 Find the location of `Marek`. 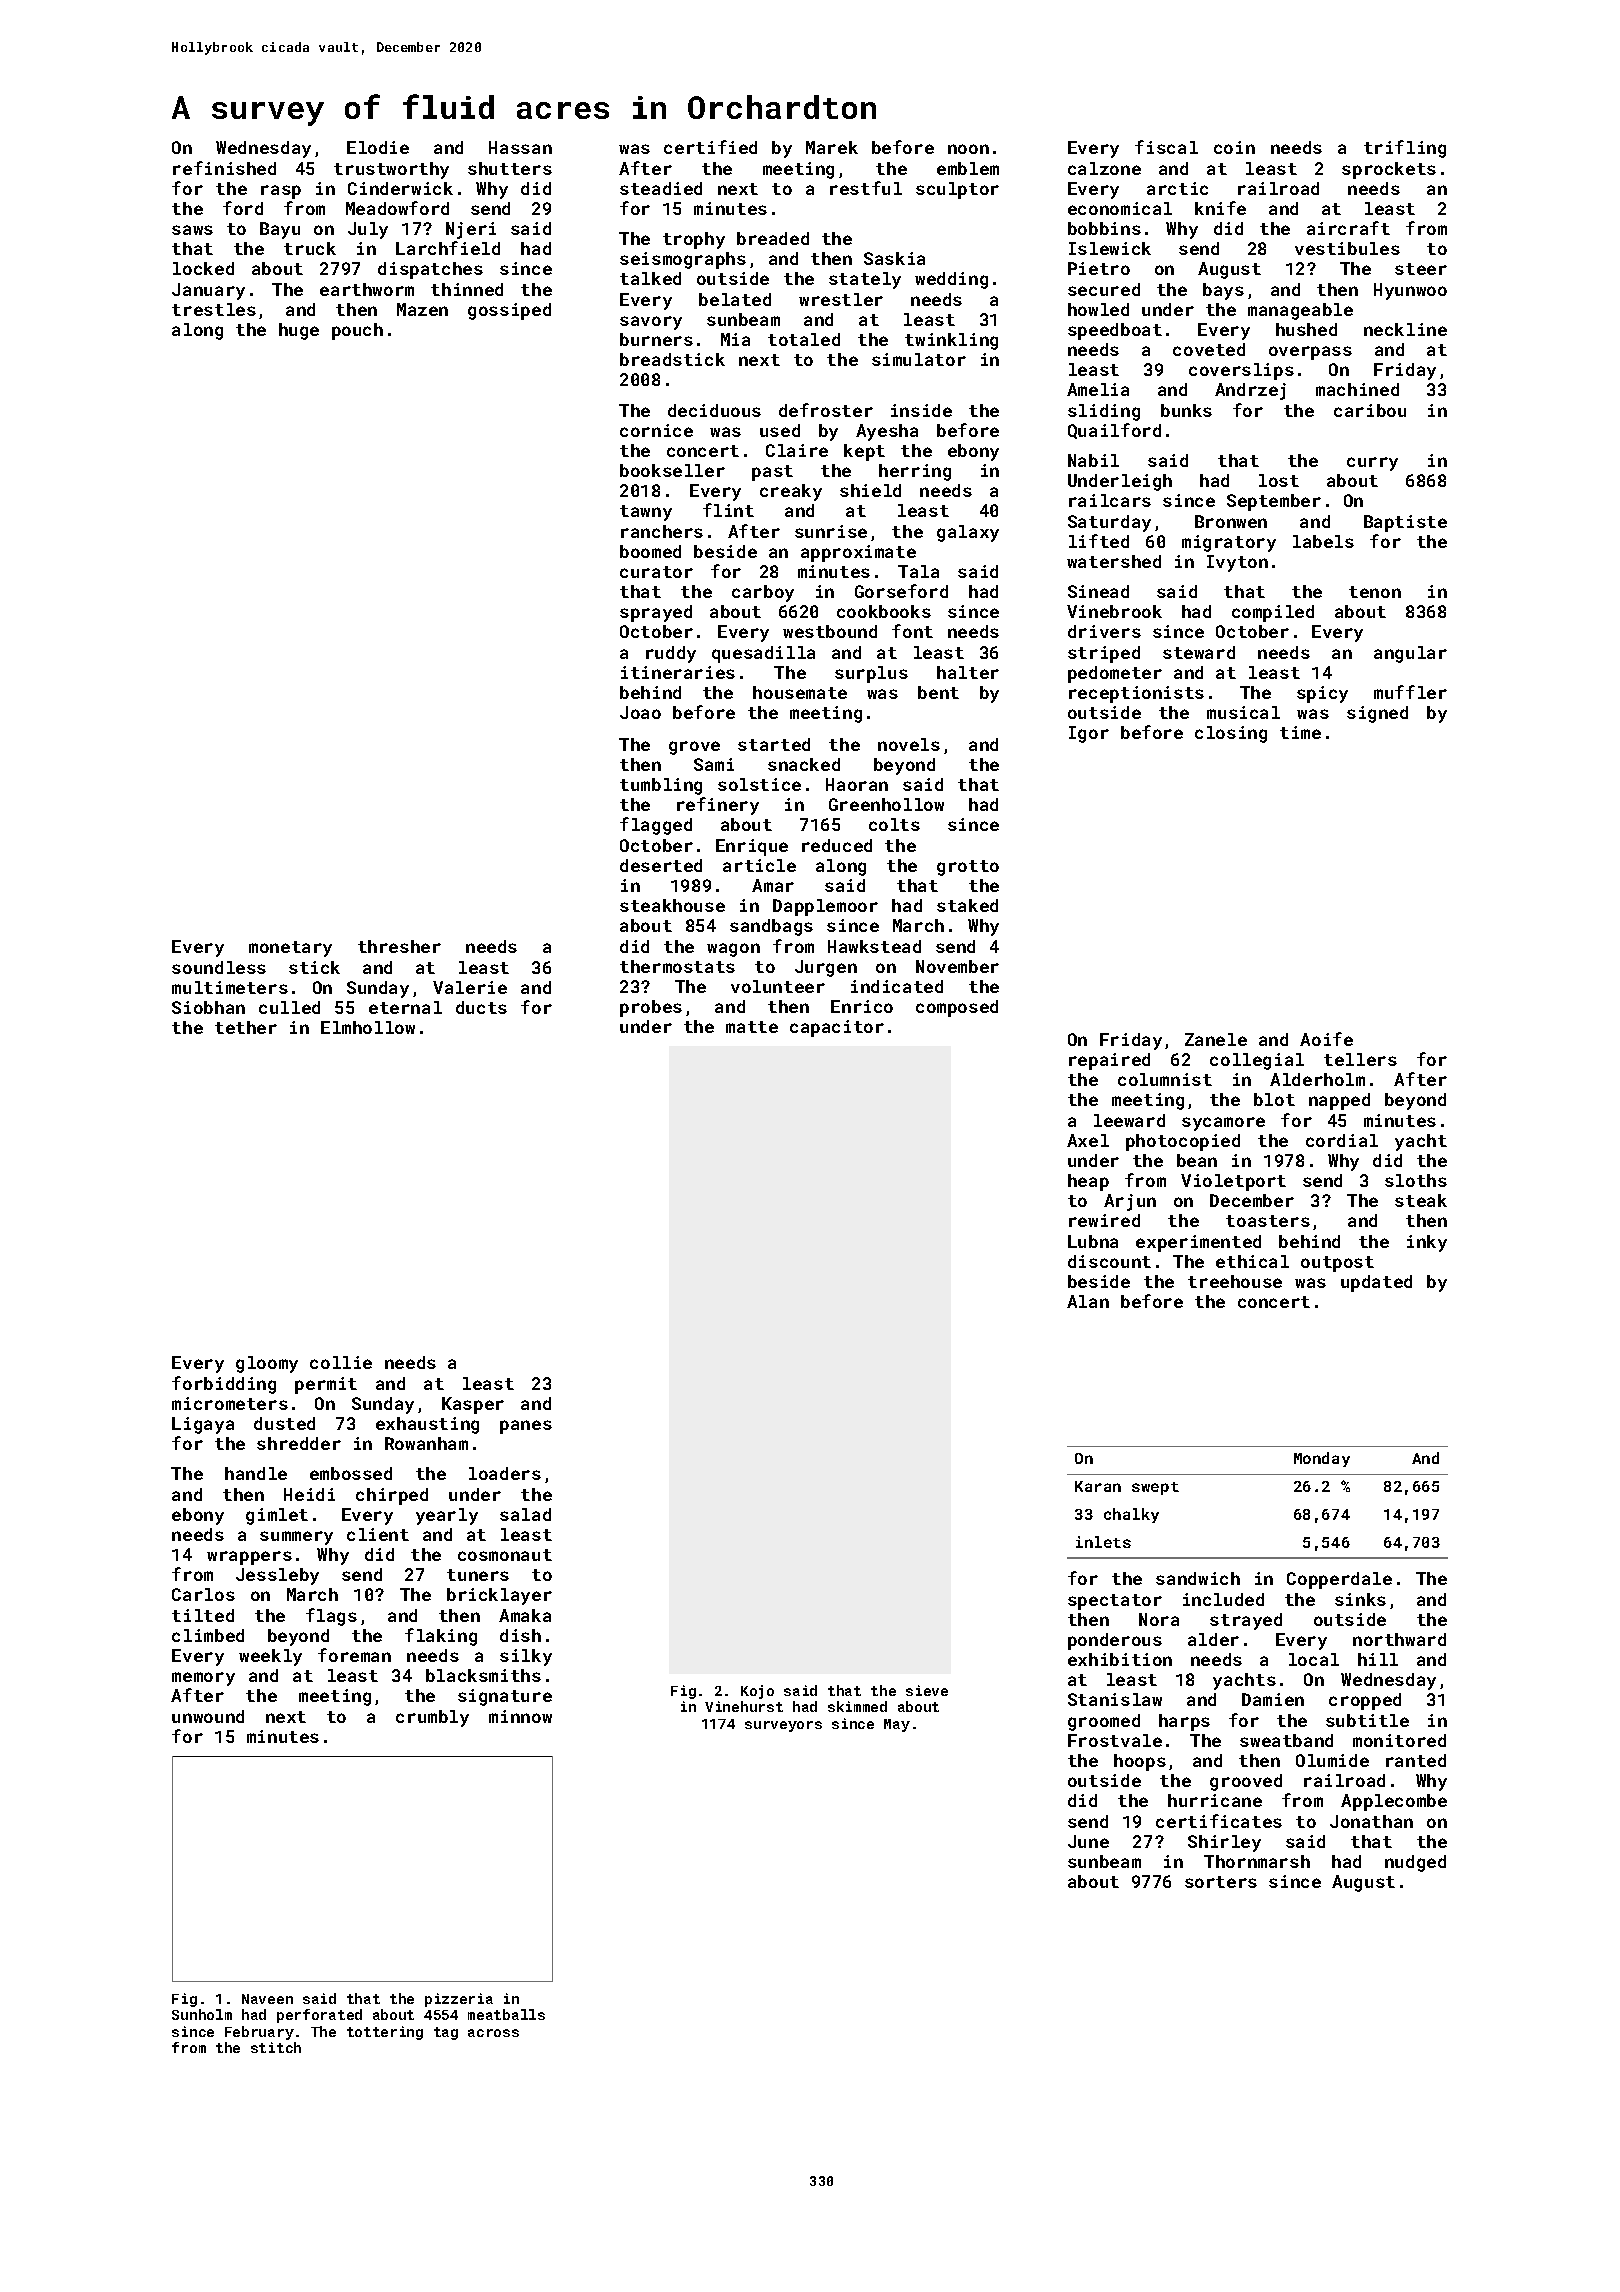

Marek is located at coordinates (832, 147).
